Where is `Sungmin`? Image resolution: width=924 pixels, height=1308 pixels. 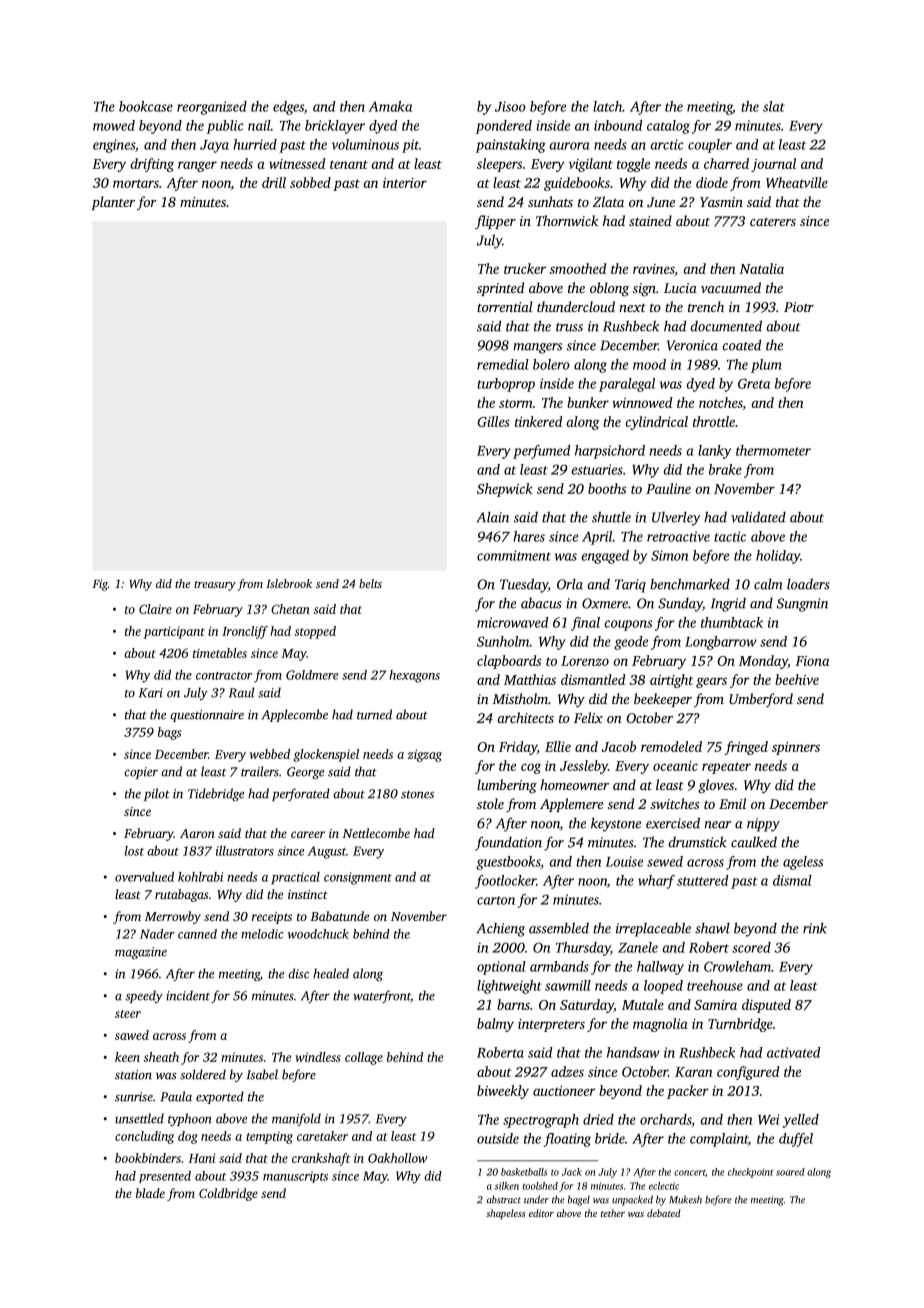
Sungmin is located at coordinates (802, 605).
